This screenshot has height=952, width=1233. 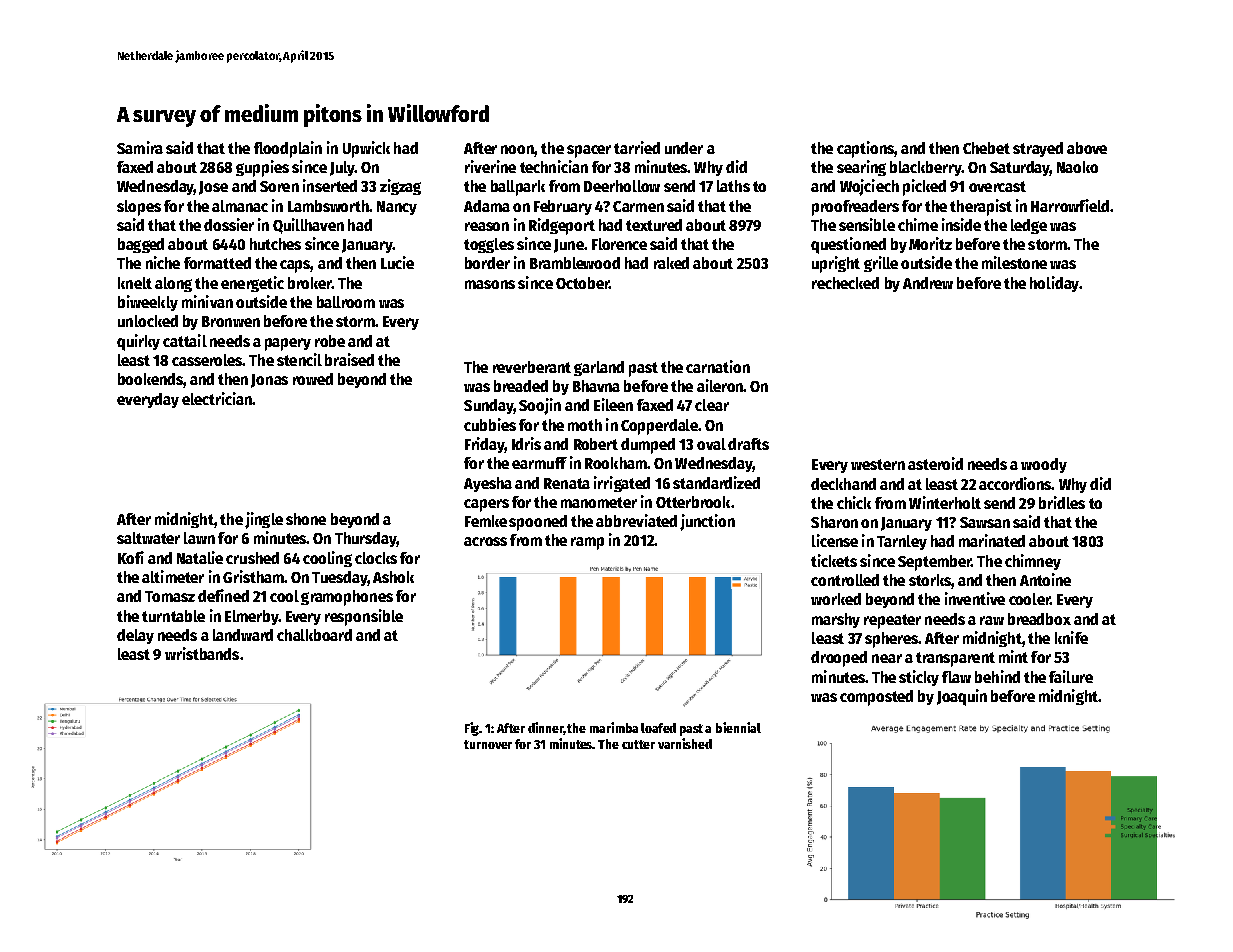 What do you see at coordinates (545, 727) in the screenshot?
I see `dinner` at bounding box center [545, 727].
